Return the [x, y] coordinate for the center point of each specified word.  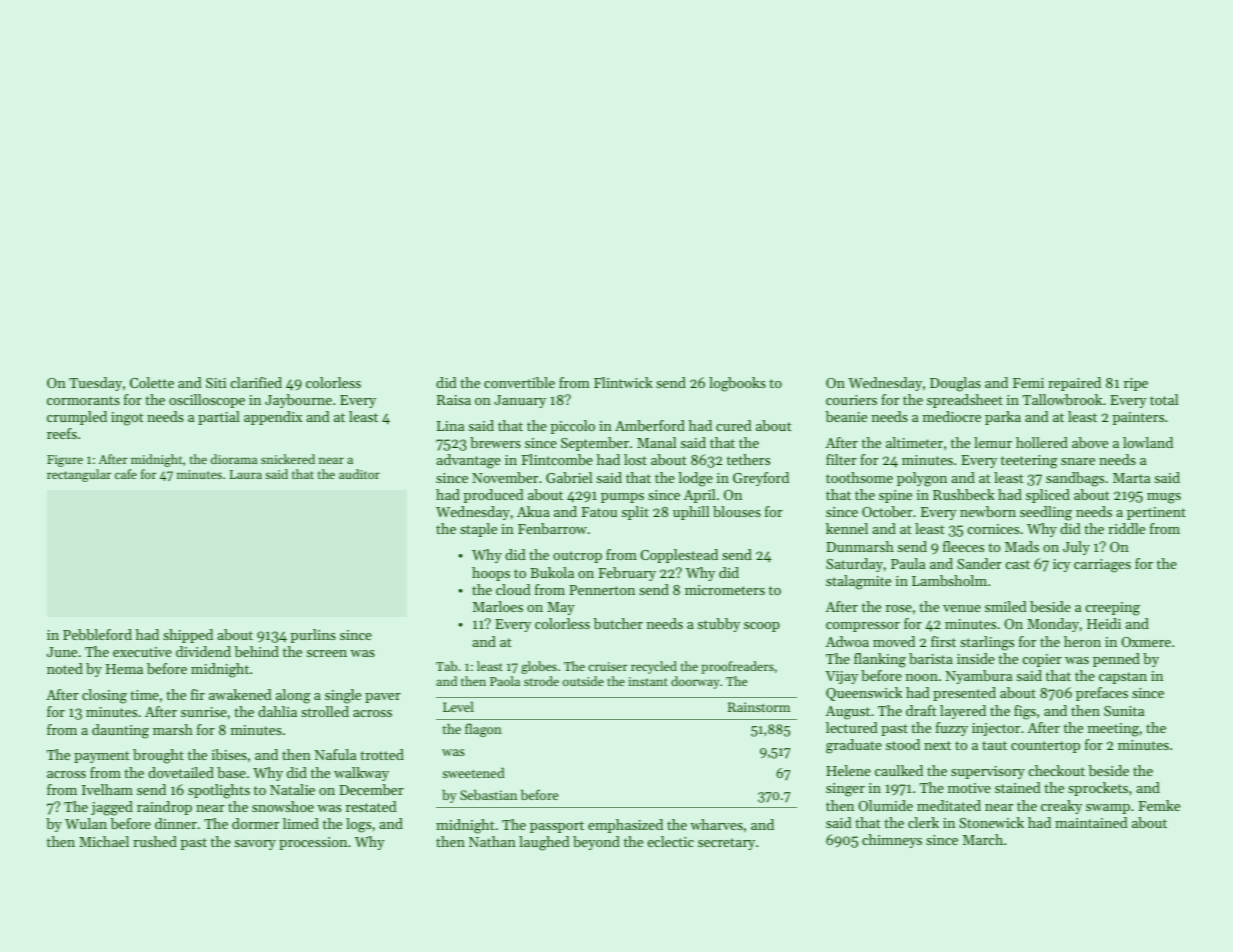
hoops [491, 574]
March [983, 839]
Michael [104, 841]
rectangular [79, 475]
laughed [544, 843]
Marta [1131, 478]
